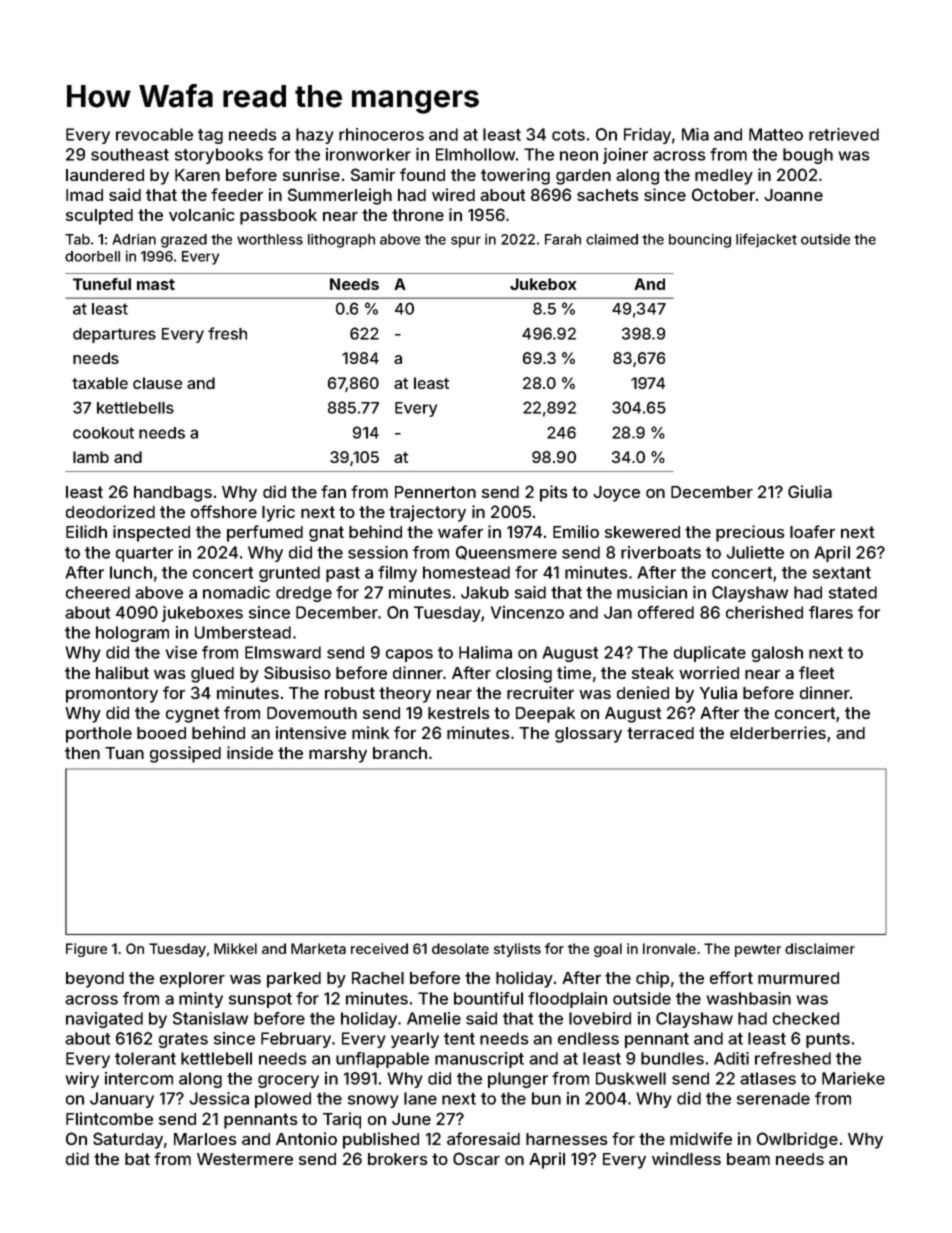 The height and width of the screenshot is (1233, 952). What do you see at coordinates (808, 156) in the screenshot?
I see `bough` at bounding box center [808, 156].
